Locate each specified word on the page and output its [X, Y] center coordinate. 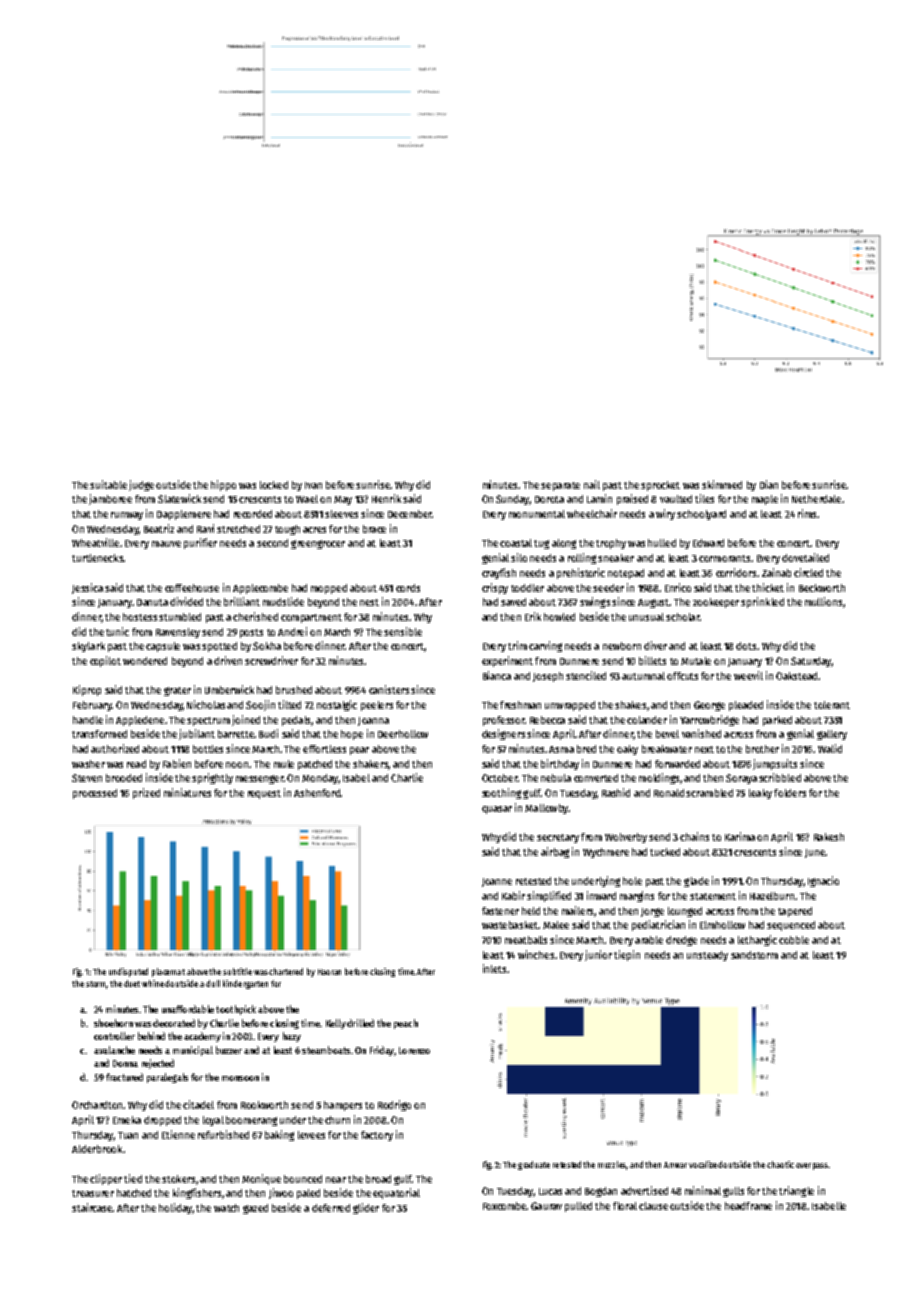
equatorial [396, 1193]
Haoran [329, 972]
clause [653, 1206]
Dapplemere [184, 515]
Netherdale [816, 499]
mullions [823, 601]
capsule [163, 647]
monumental [537, 514]
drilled [360, 1023]
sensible [403, 631]
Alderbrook [97, 1149]
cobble [794, 940]
